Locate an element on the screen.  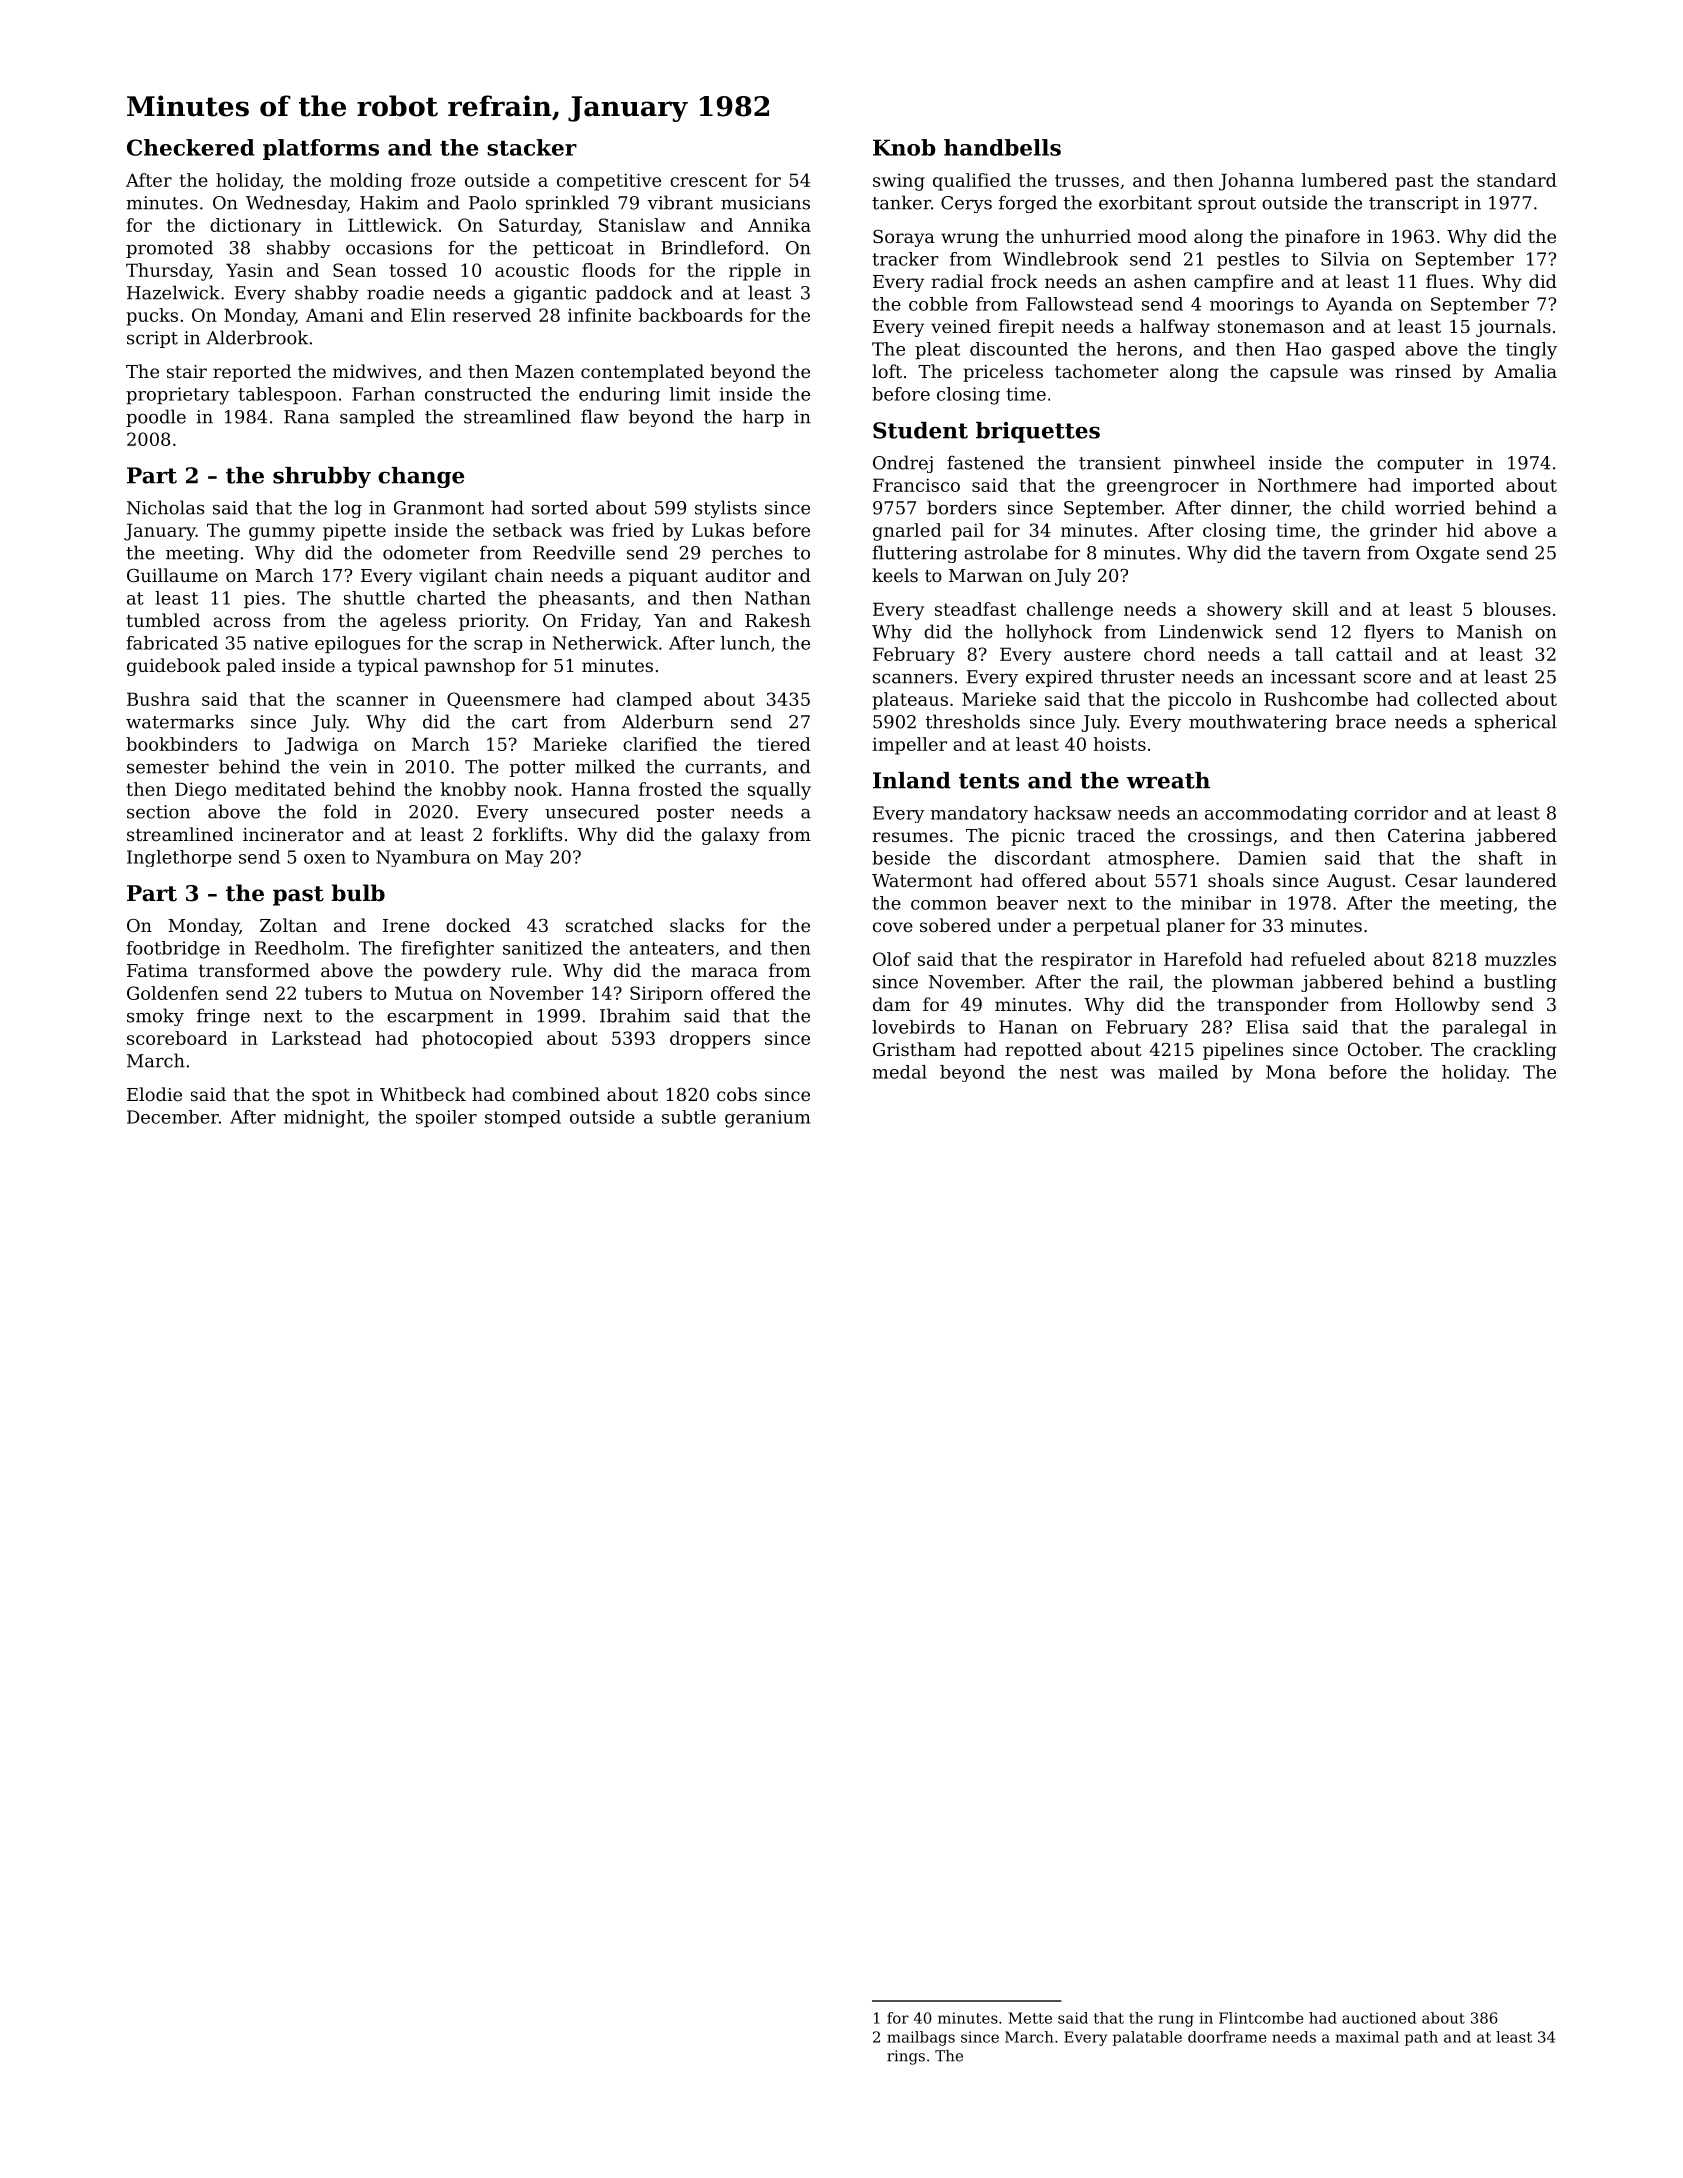
mailbags is located at coordinates (921, 2038).
